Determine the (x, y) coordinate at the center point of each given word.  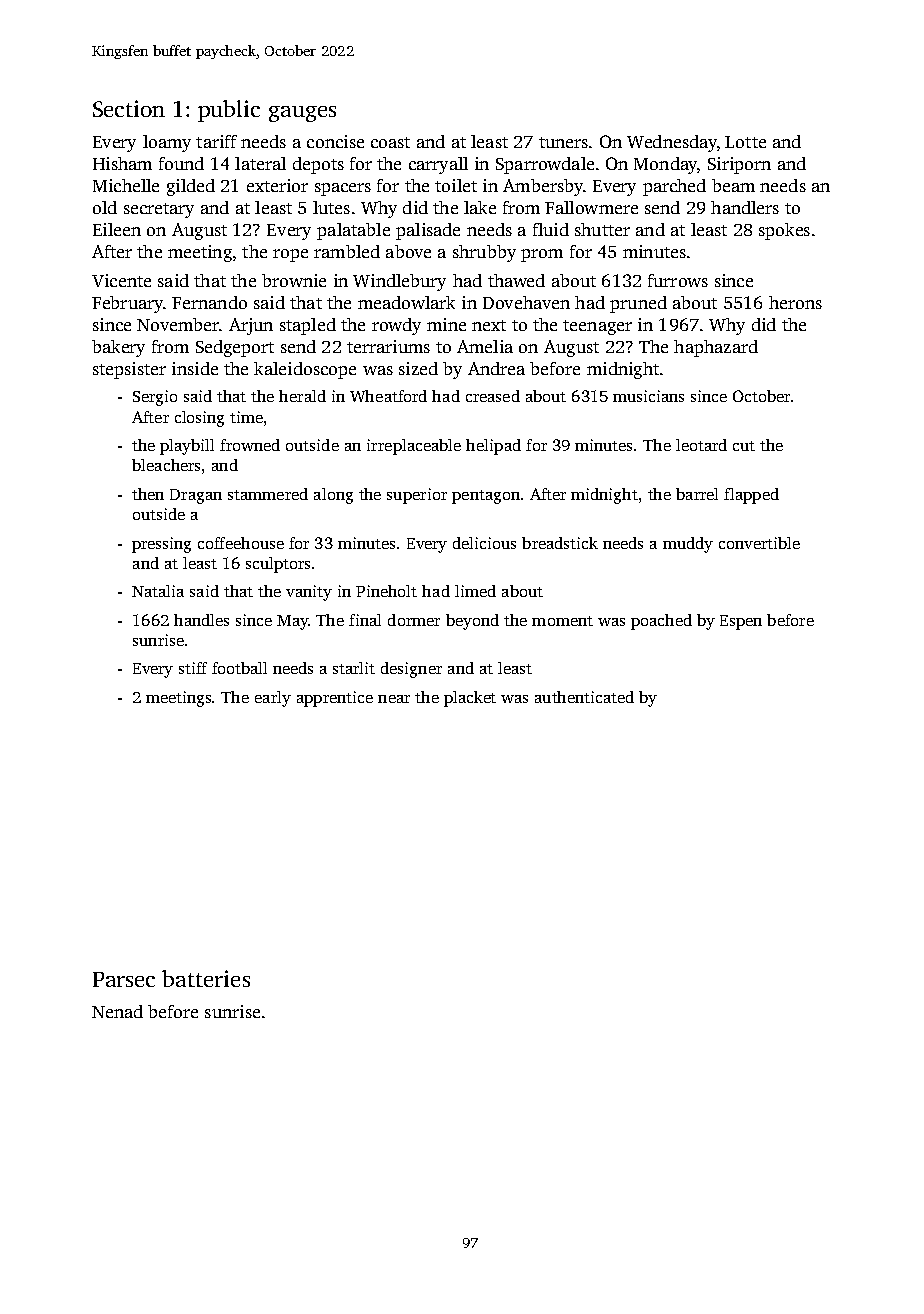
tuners (563, 142)
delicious (484, 543)
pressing (161, 545)
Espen (741, 622)
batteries (206, 978)
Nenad (117, 1011)
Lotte (745, 142)
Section (129, 108)
